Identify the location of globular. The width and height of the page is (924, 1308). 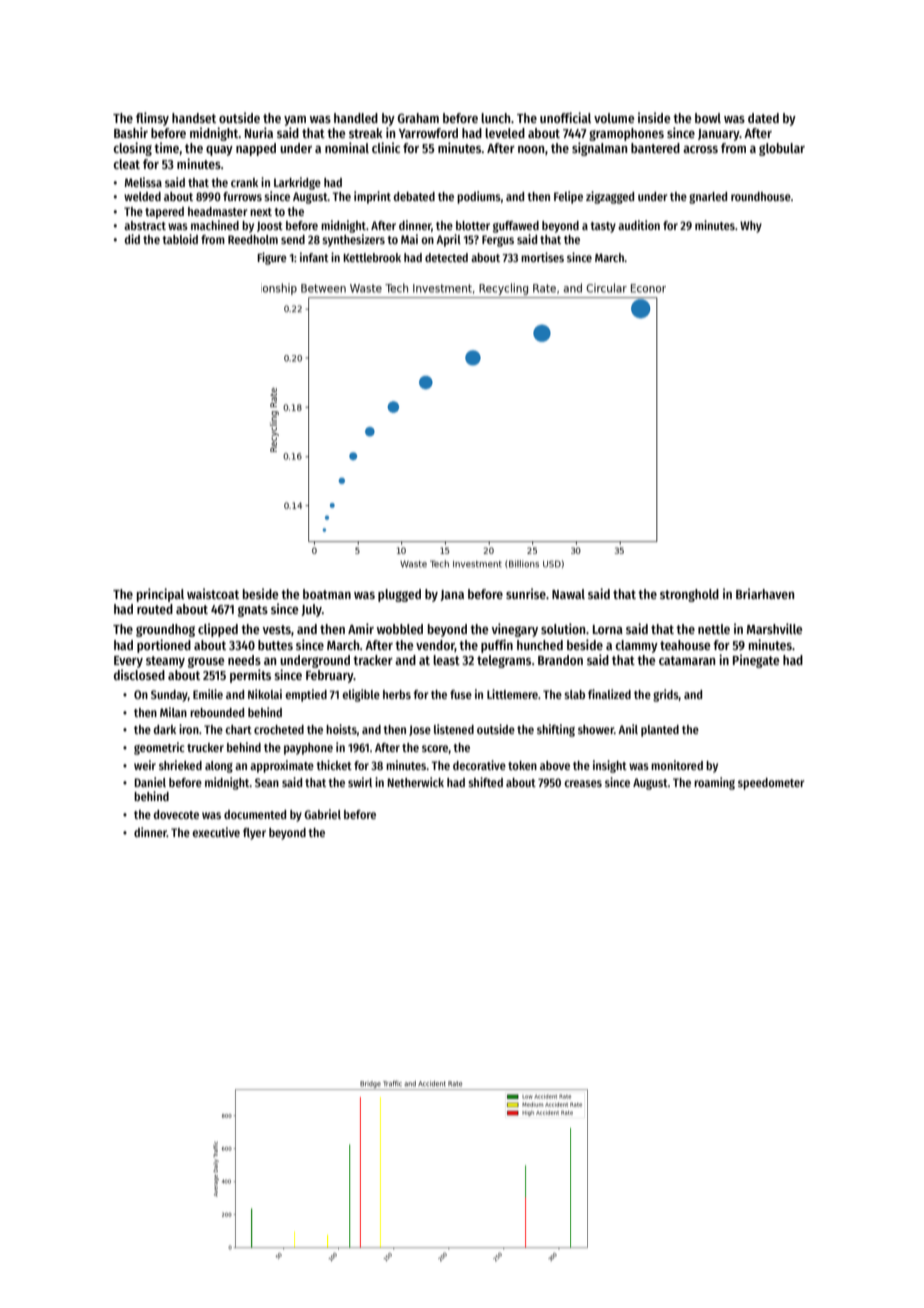
(782, 149).
